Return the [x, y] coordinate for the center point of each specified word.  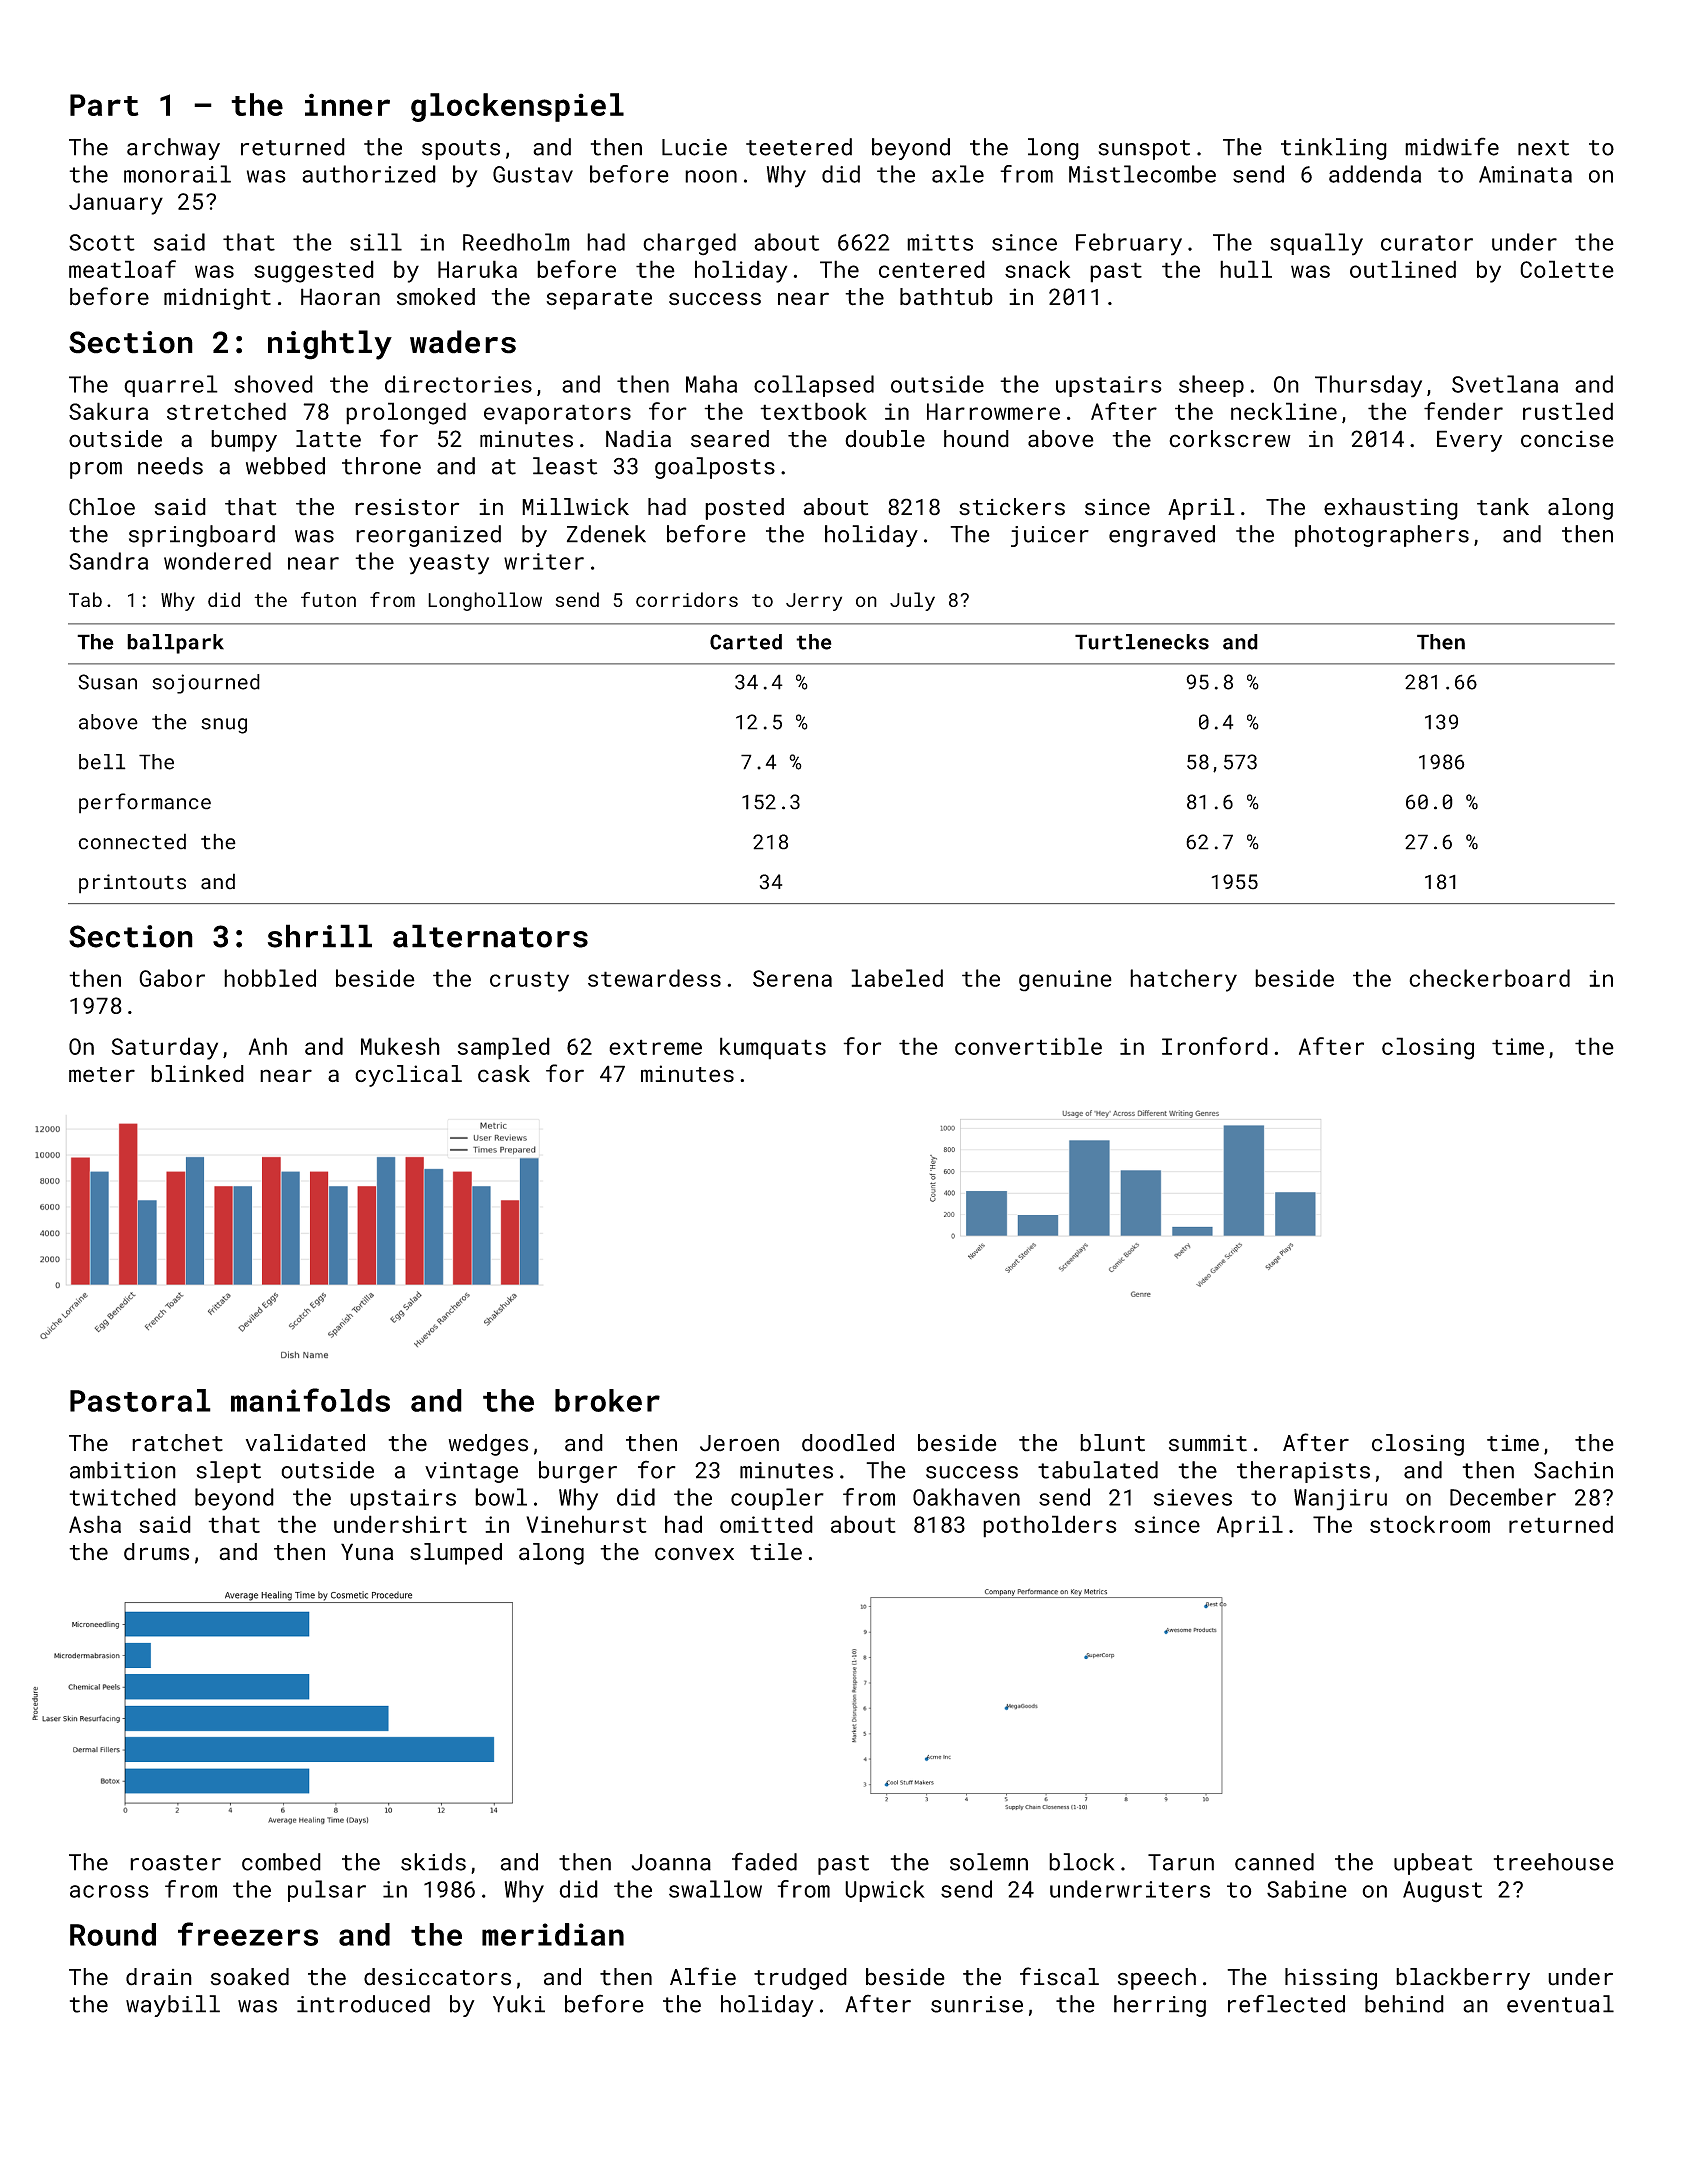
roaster [175, 1863]
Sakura [108, 411]
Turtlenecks [1142, 642]
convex [694, 1554]
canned [1274, 1862]
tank [1503, 507]
